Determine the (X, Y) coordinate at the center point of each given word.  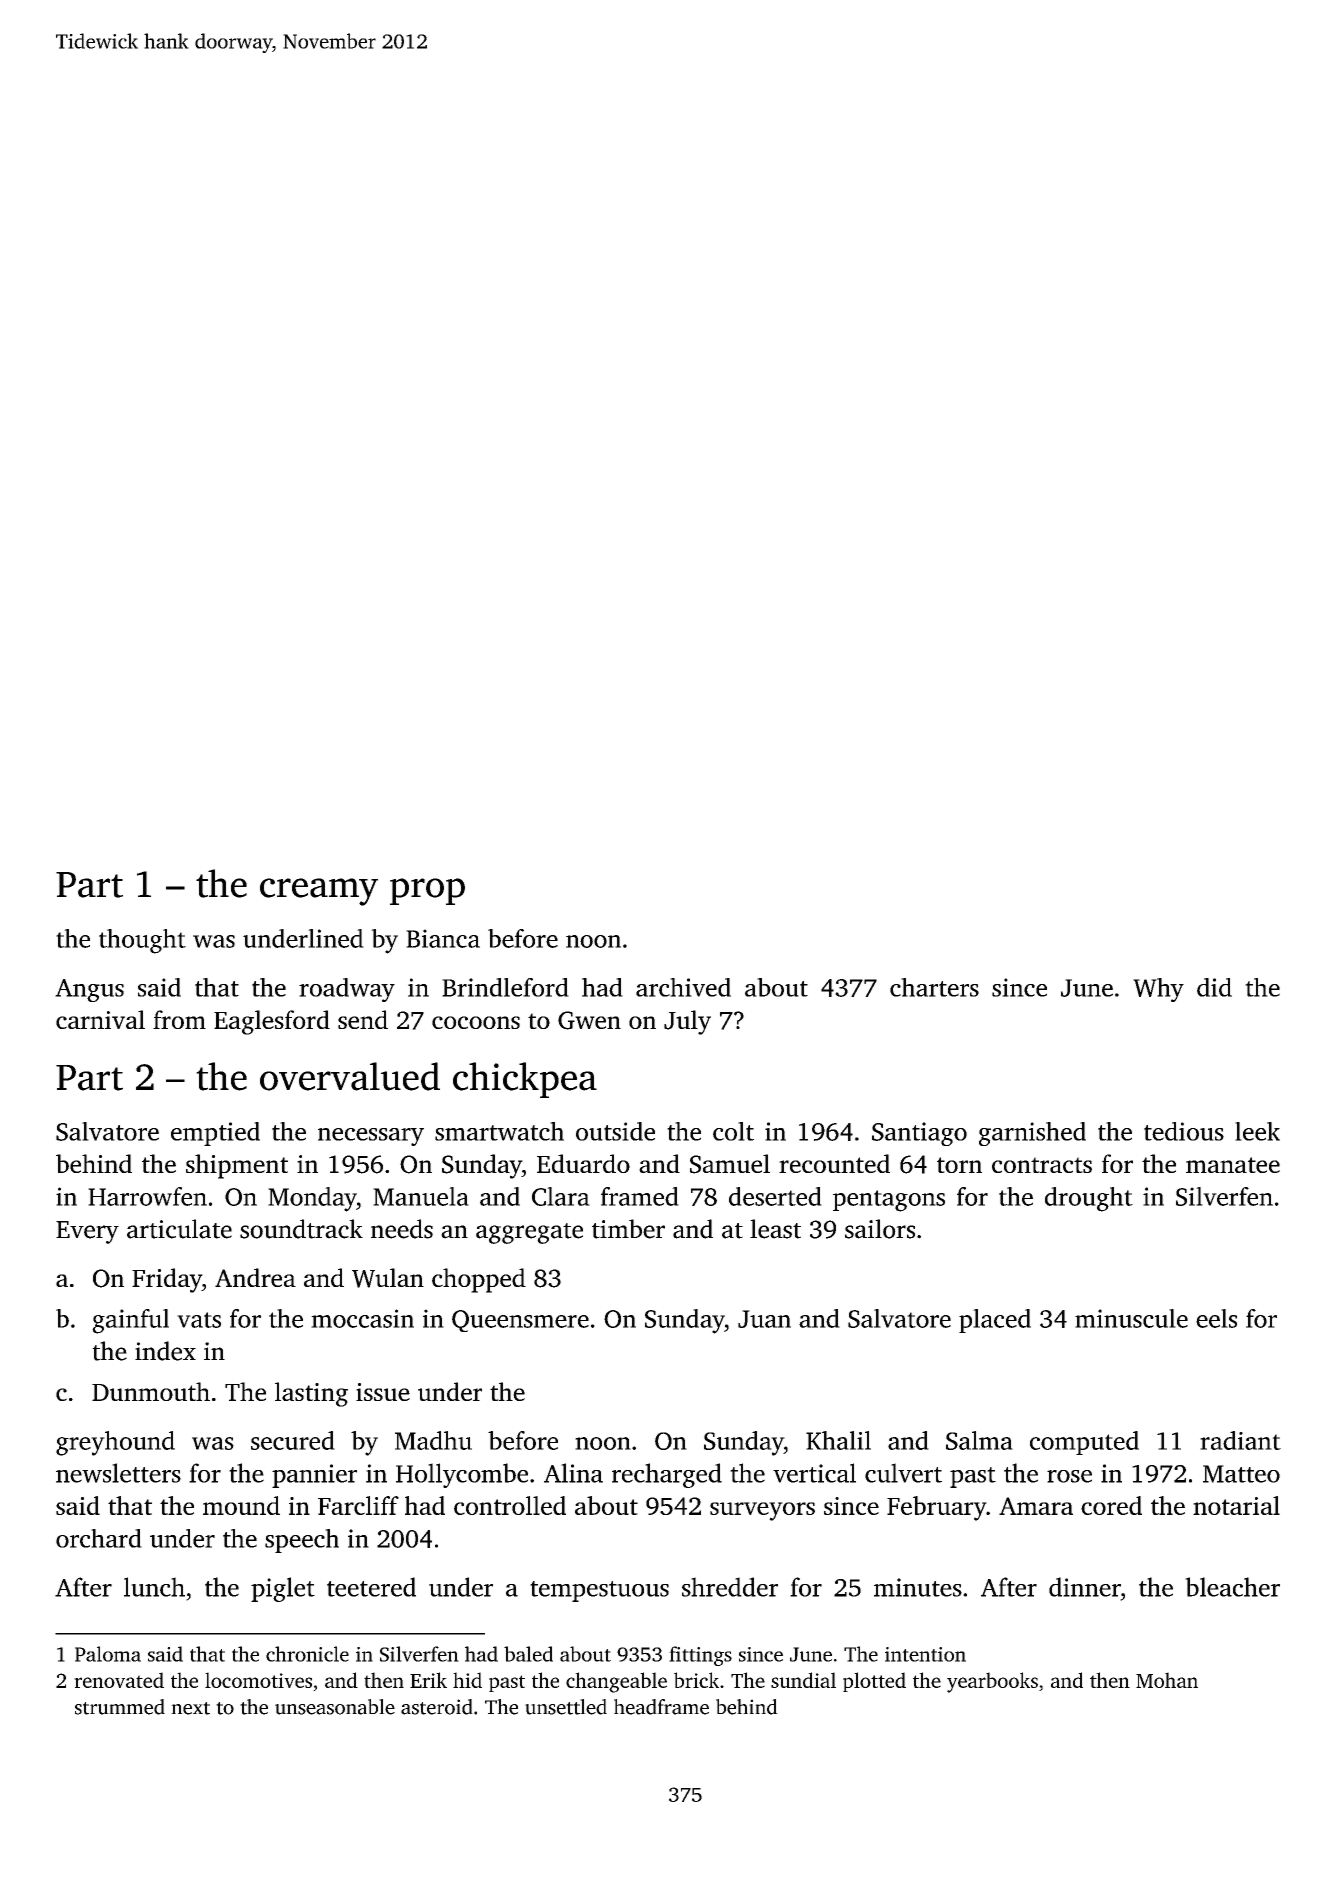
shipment (237, 1166)
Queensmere (520, 1321)
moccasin (362, 1318)
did (1214, 987)
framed (640, 1196)
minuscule (1131, 1318)
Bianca (443, 938)
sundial (803, 1680)
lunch (154, 1587)
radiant (1240, 1440)
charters (934, 987)
